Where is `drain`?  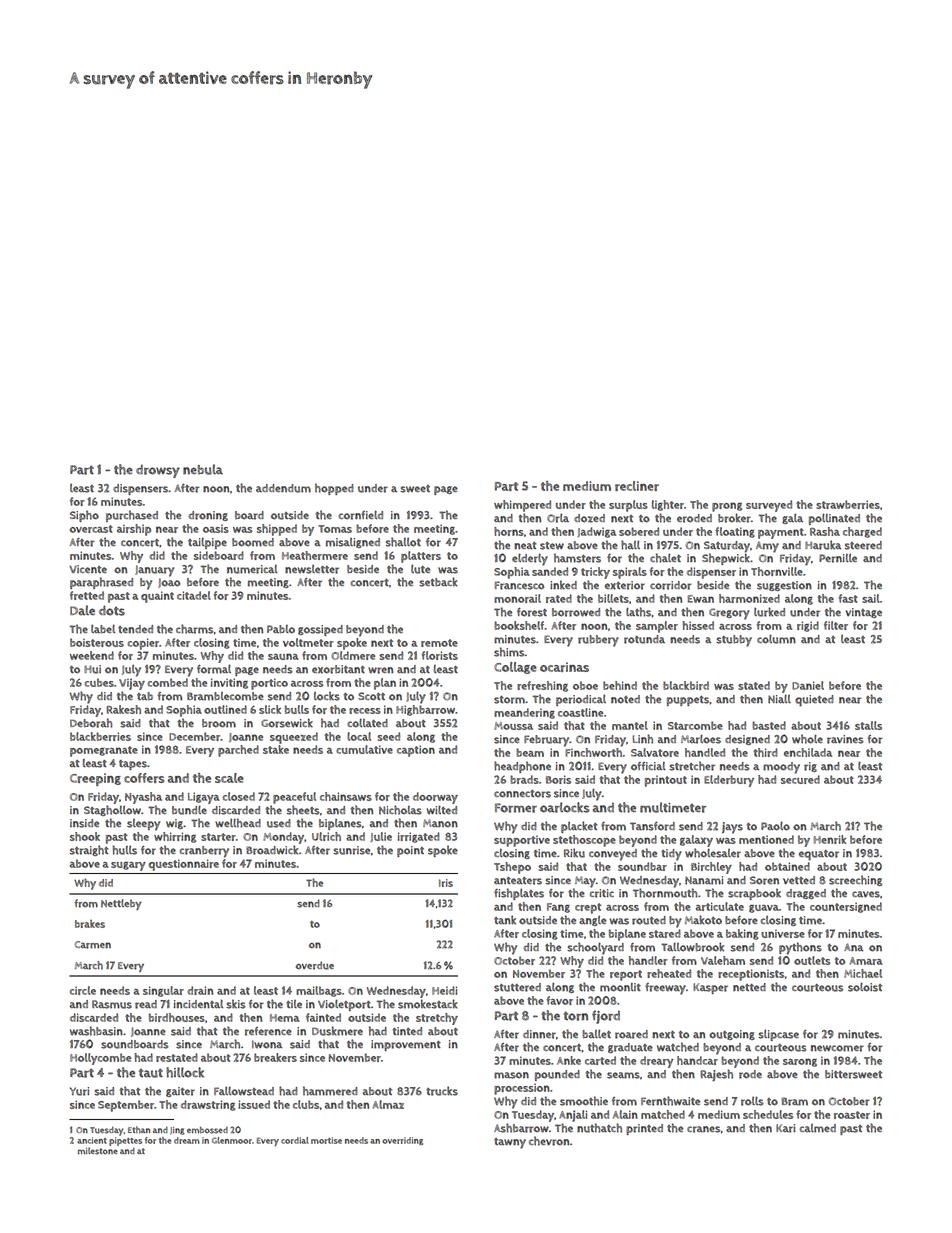 drain is located at coordinates (200, 990).
